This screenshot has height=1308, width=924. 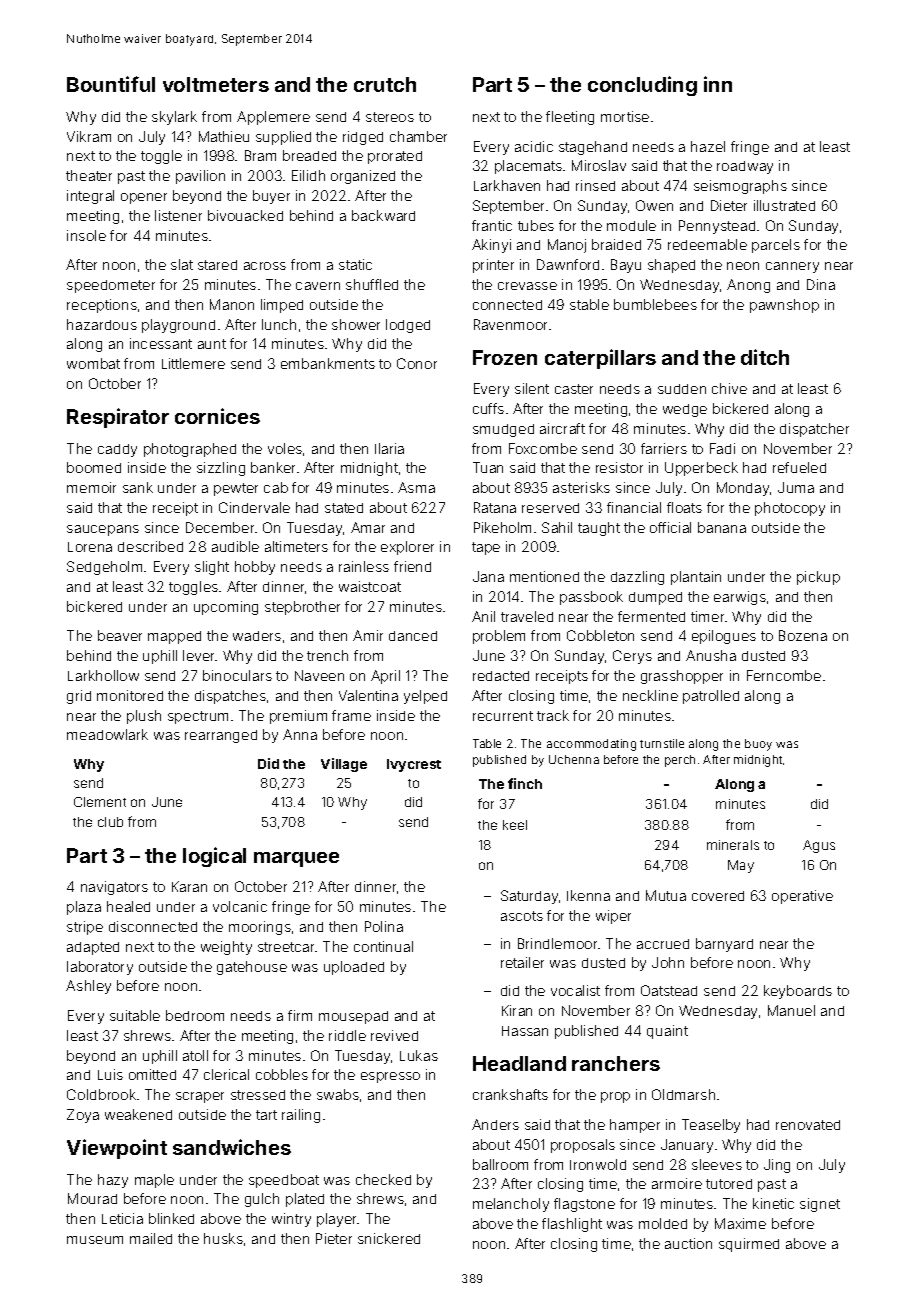 What do you see at coordinates (86, 235) in the screenshot?
I see `insole` at bounding box center [86, 235].
